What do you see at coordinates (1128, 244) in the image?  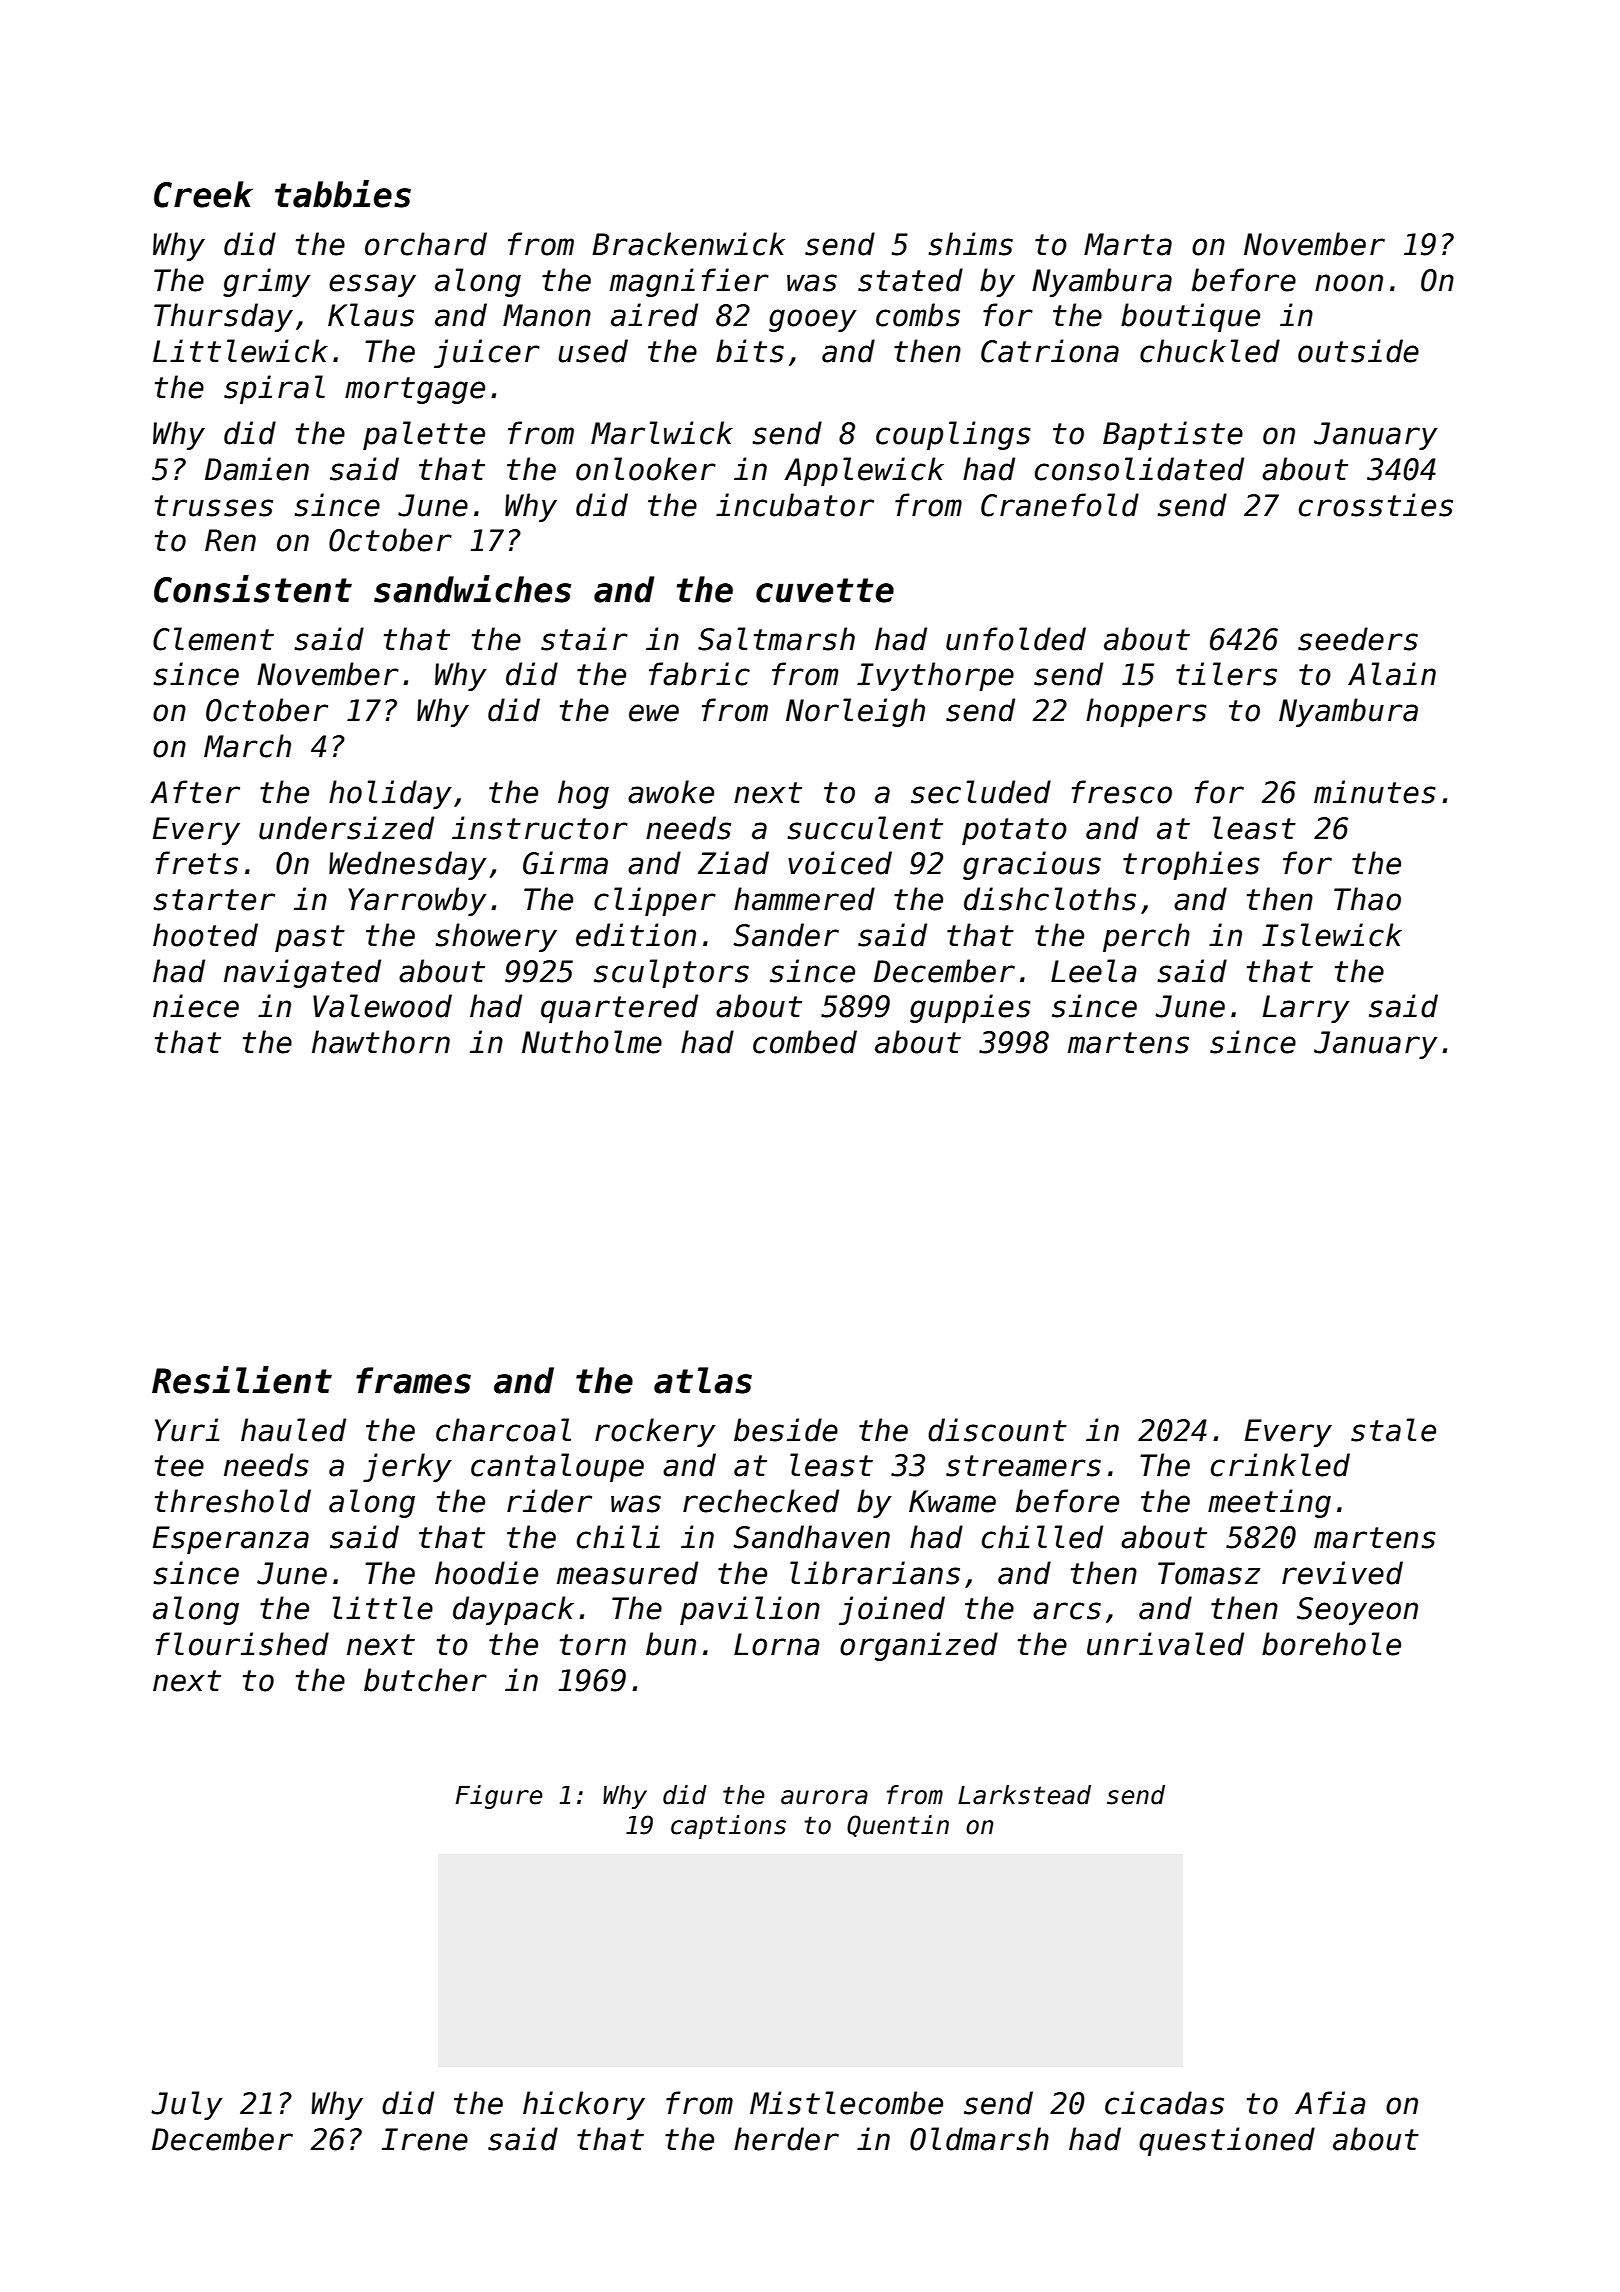 I see `Marta` at bounding box center [1128, 244].
